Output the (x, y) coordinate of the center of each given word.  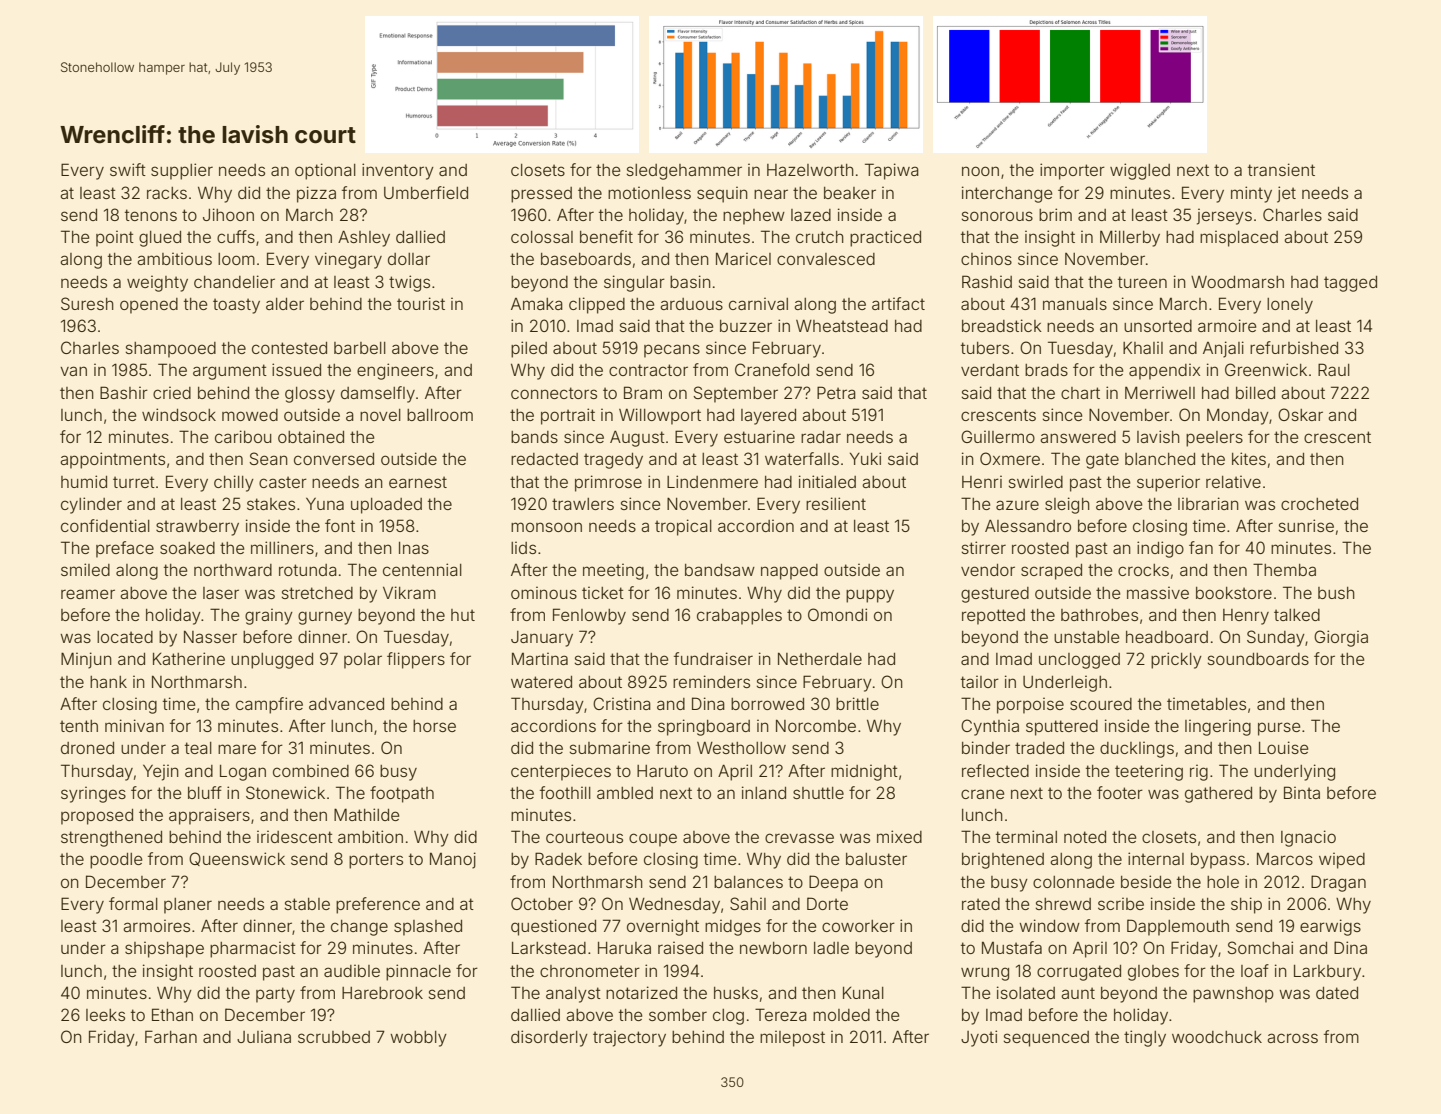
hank (108, 682)
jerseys (1224, 216)
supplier (182, 171)
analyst (573, 995)
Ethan (172, 1014)
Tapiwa (892, 171)
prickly (1176, 660)
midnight (864, 773)
